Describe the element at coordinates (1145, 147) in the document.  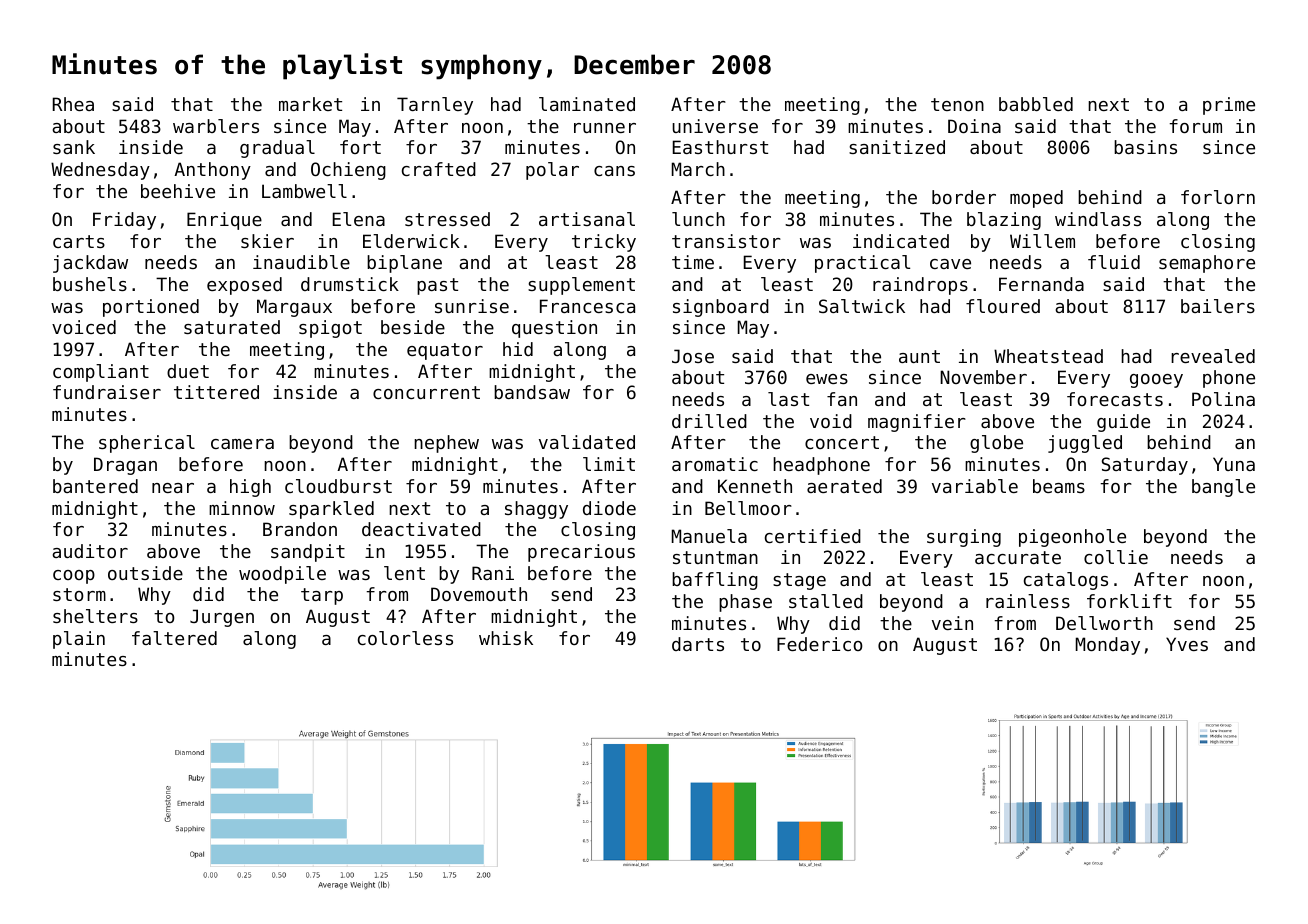
I see `basins` at that location.
